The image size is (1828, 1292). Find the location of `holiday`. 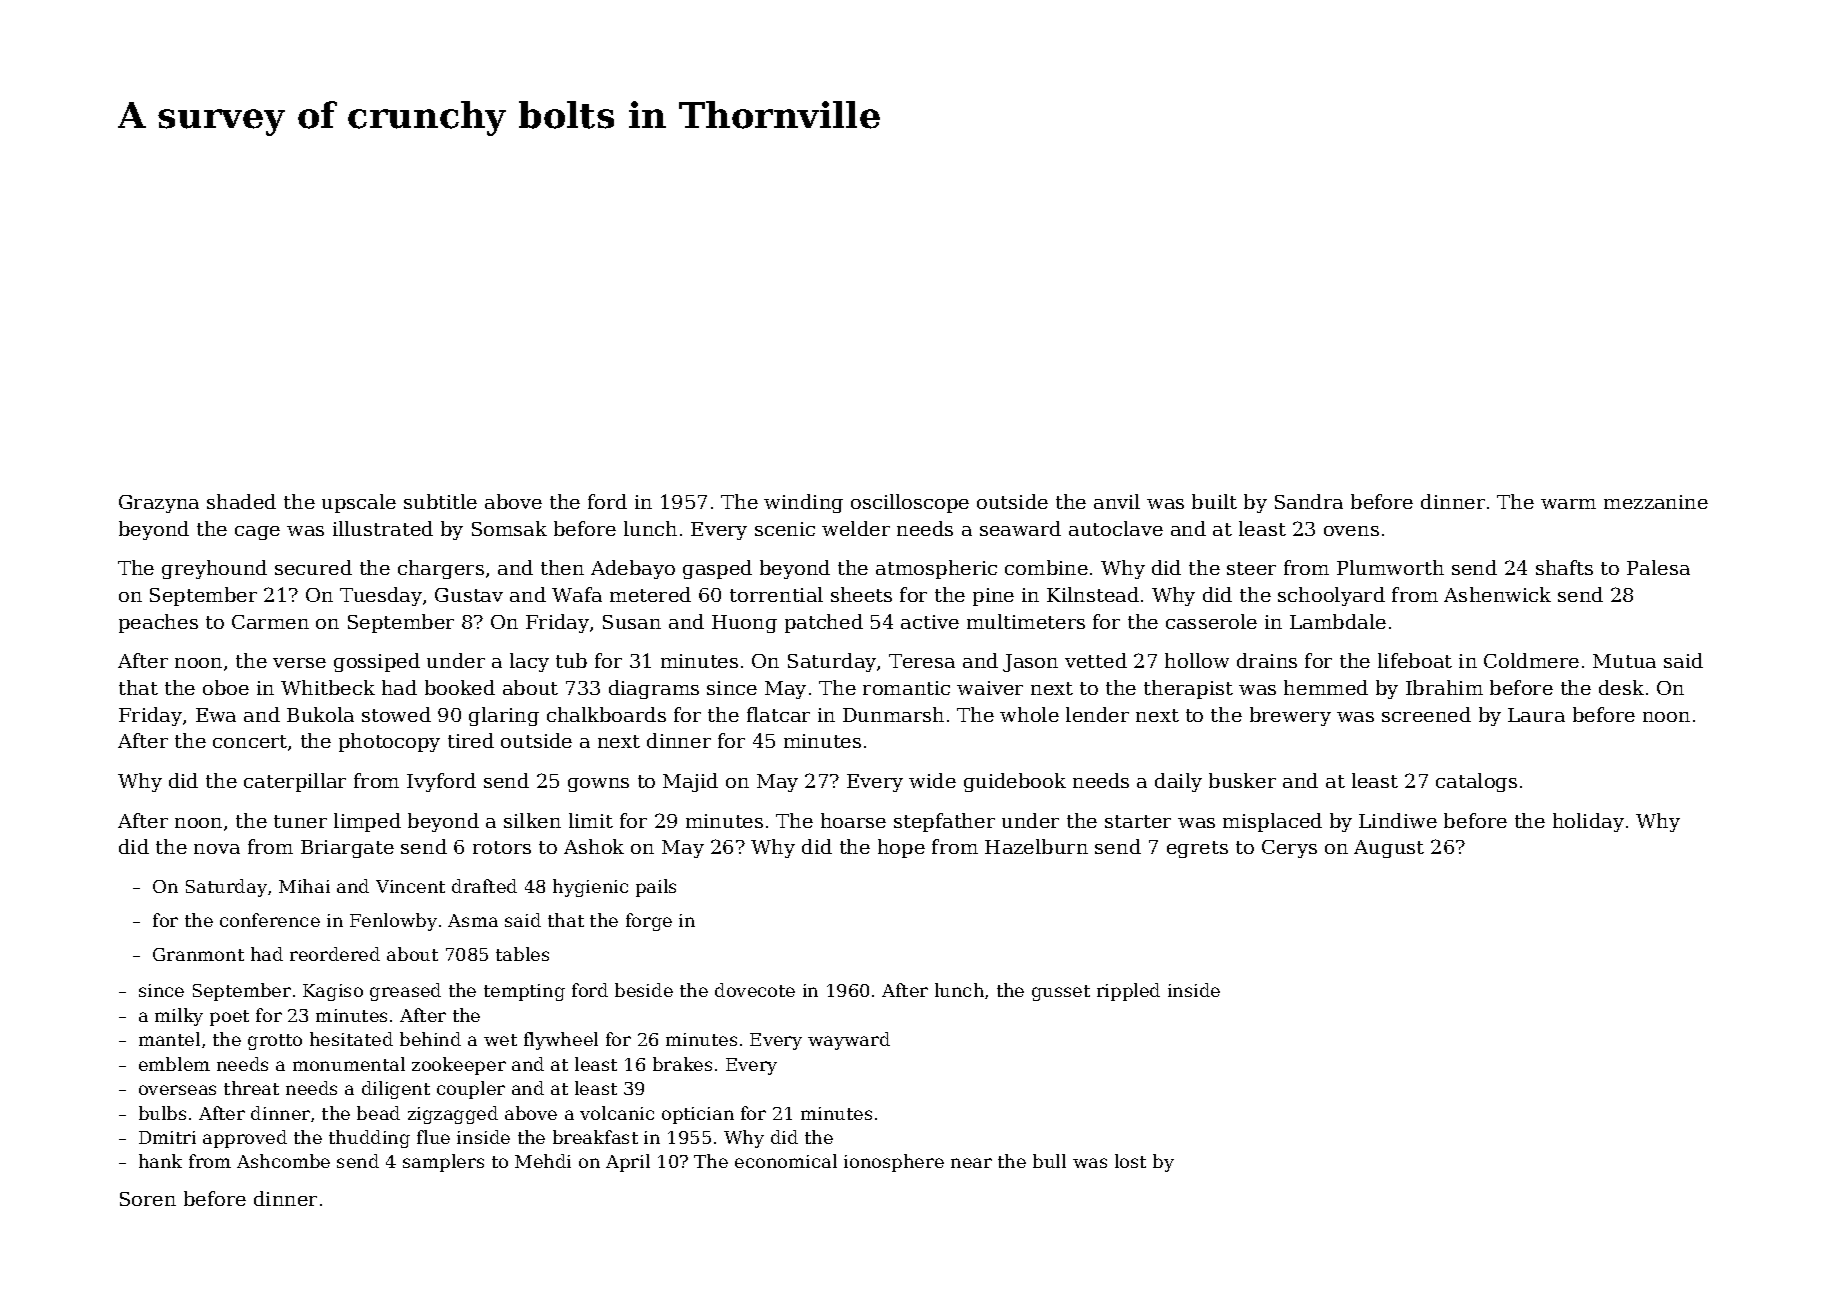

holiday is located at coordinates (1588, 822).
